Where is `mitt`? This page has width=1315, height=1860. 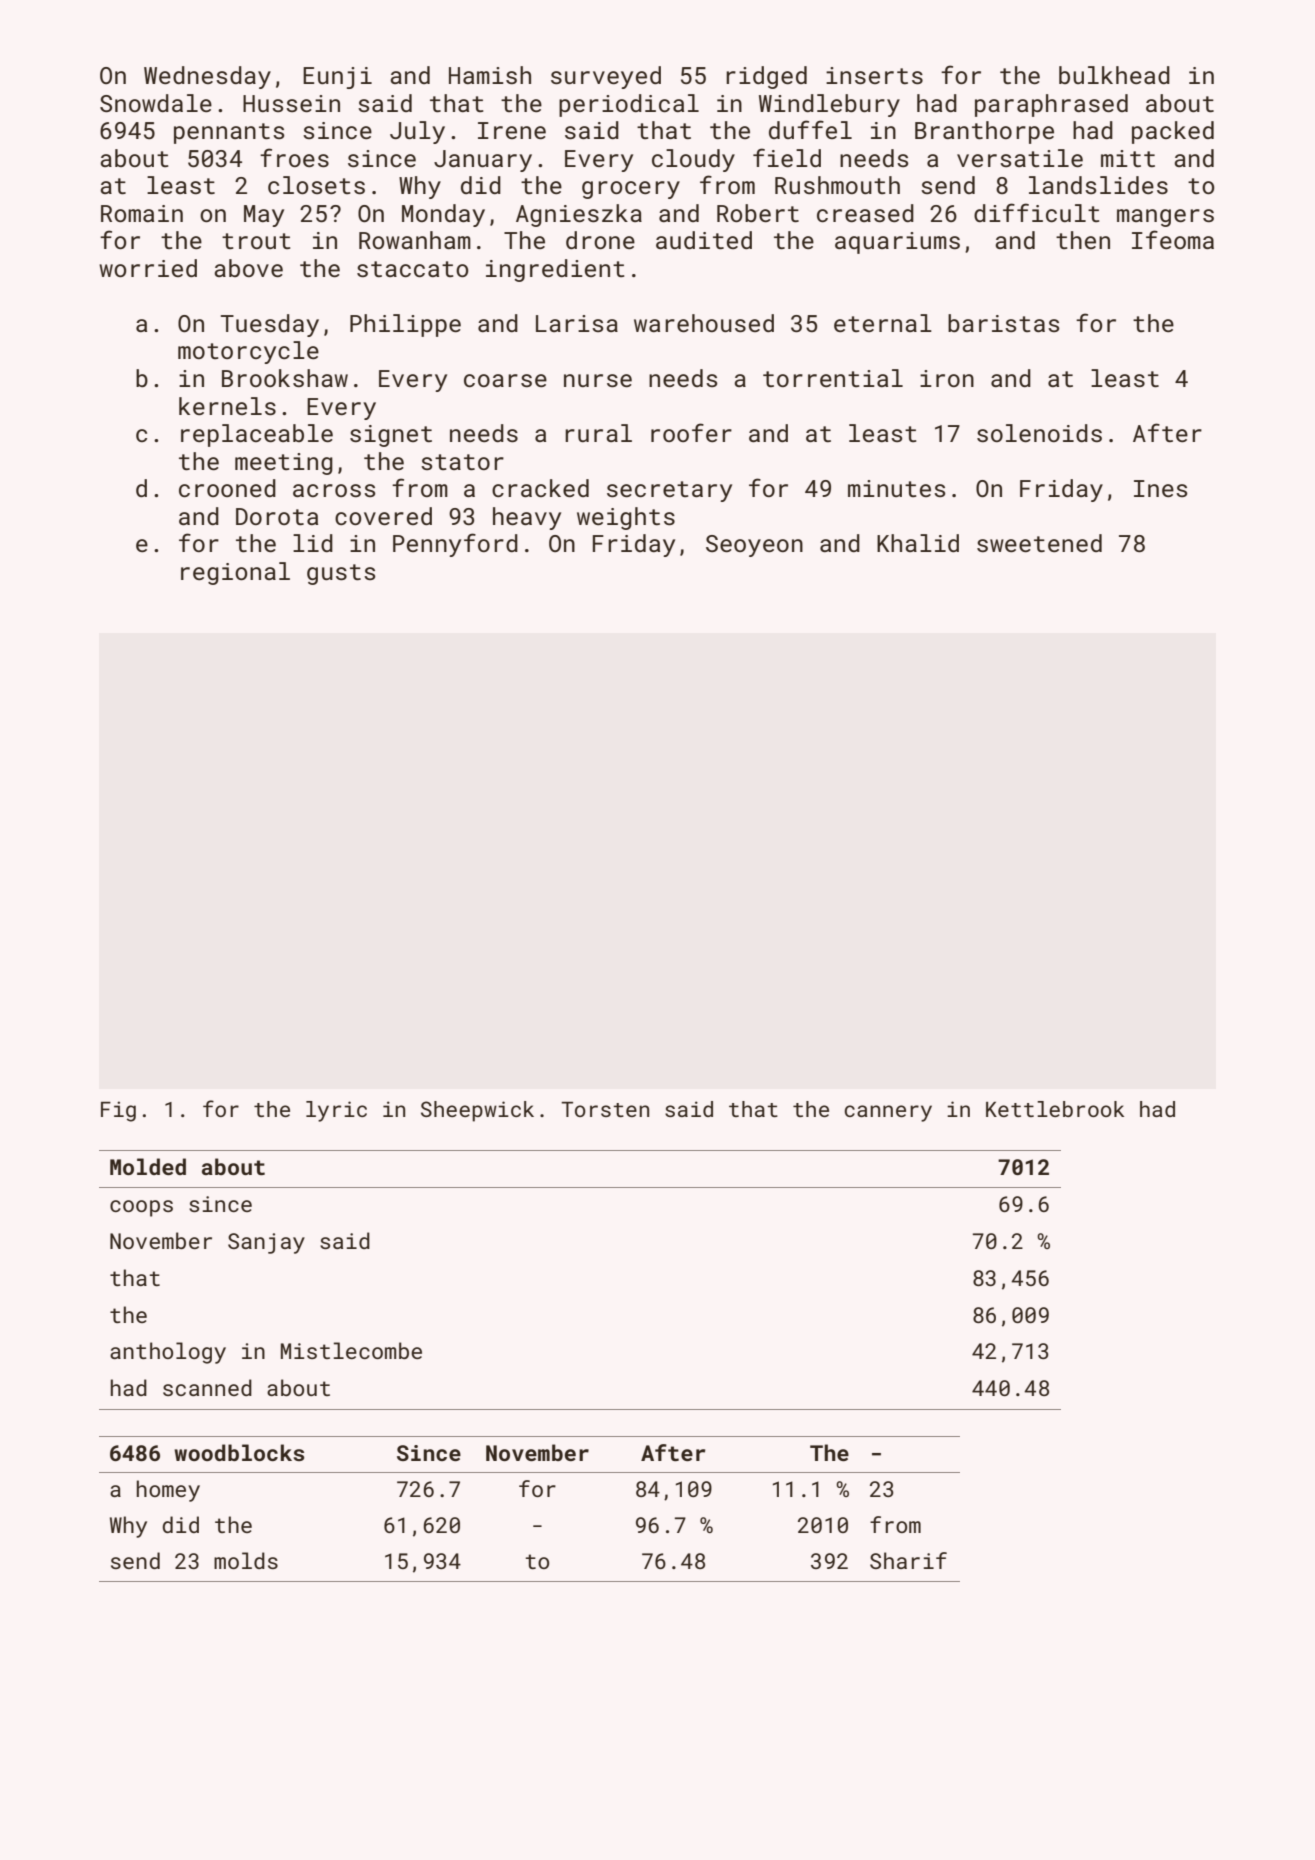 mitt is located at coordinates (1128, 158).
